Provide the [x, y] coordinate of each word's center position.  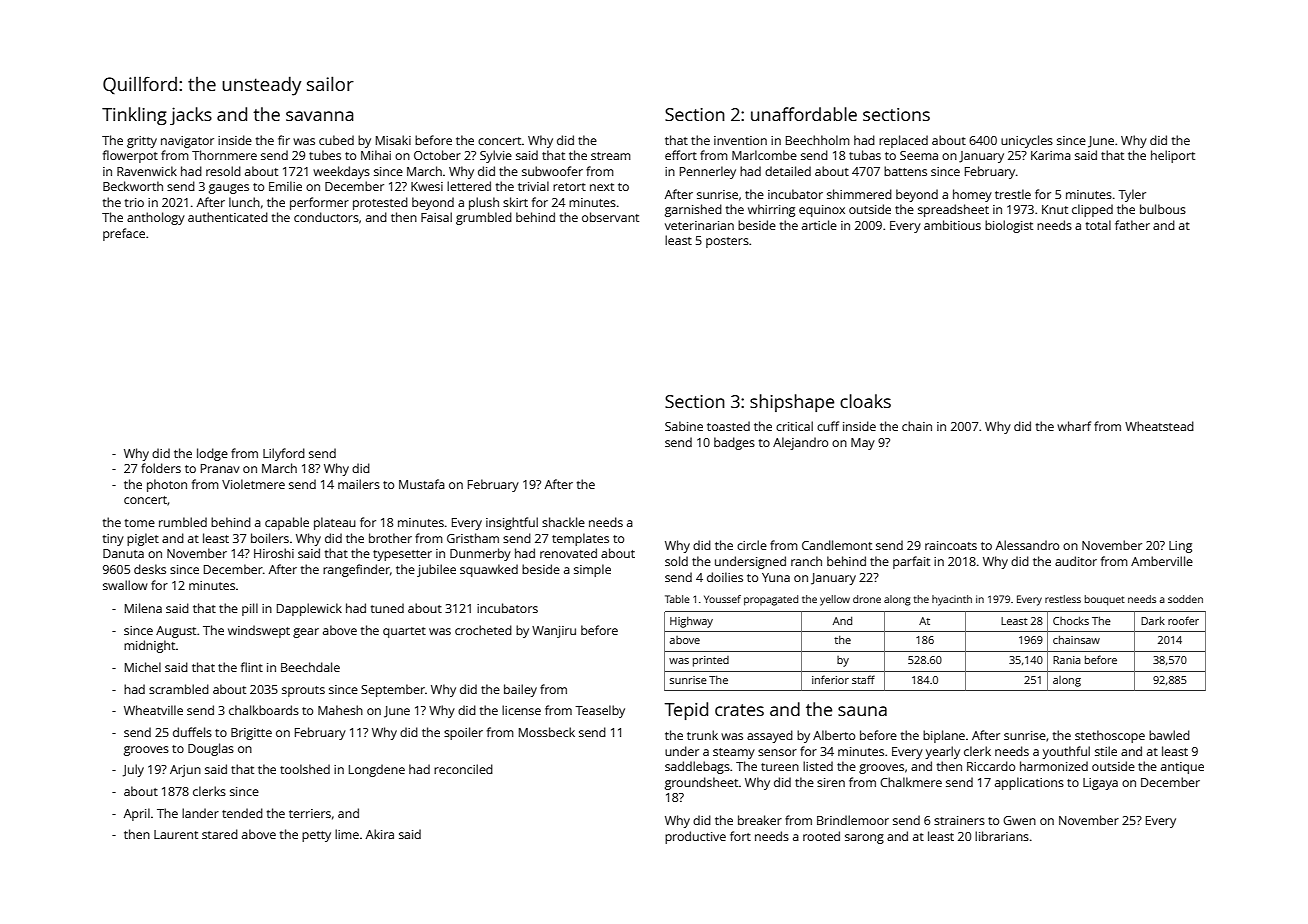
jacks [191, 116]
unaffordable [804, 114]
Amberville [1162, 561]
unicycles [1027, 141]
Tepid [686, 711]
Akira [380, 834]
